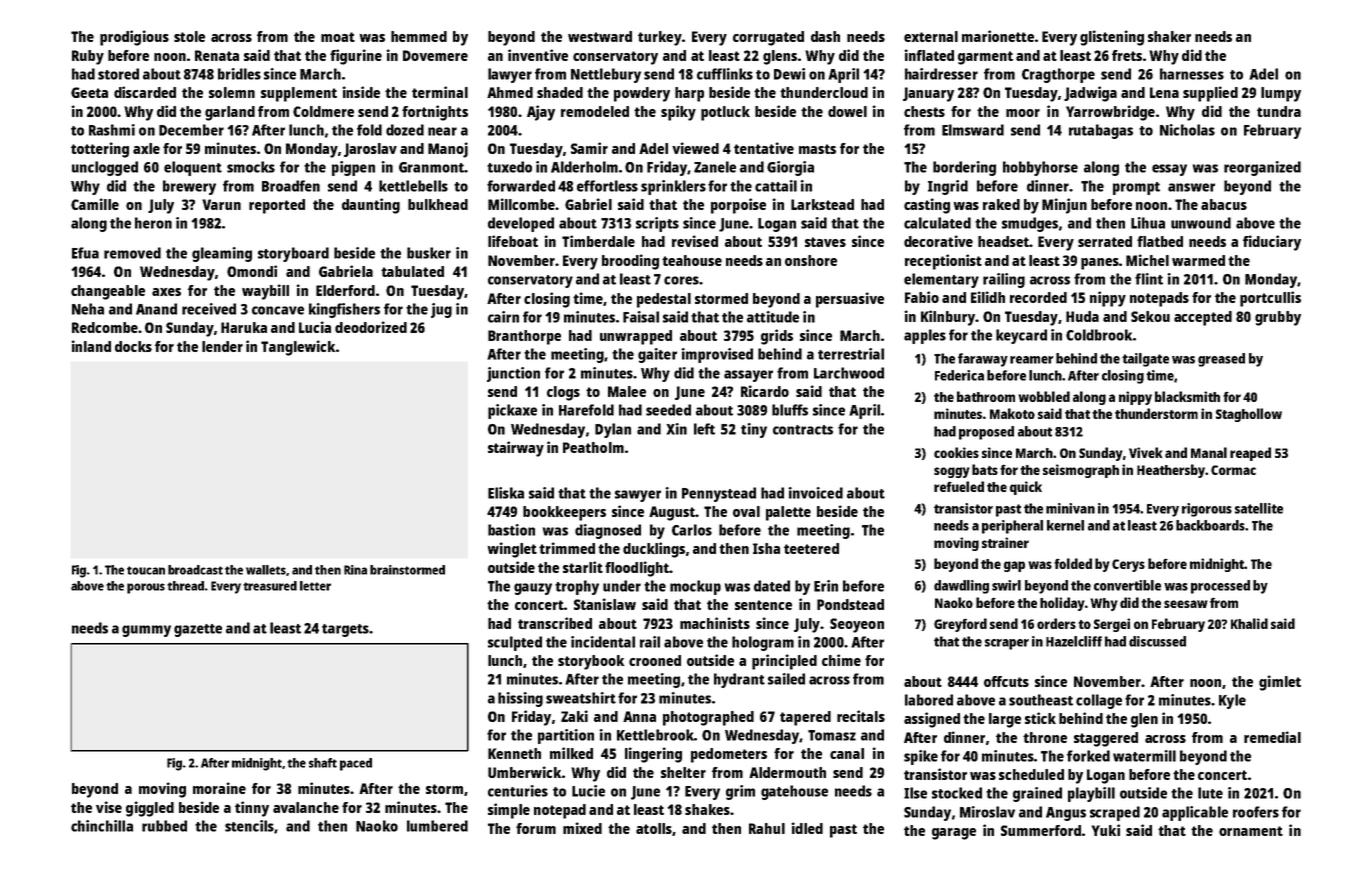  I want to click on shaker, so click(1169, 36).
